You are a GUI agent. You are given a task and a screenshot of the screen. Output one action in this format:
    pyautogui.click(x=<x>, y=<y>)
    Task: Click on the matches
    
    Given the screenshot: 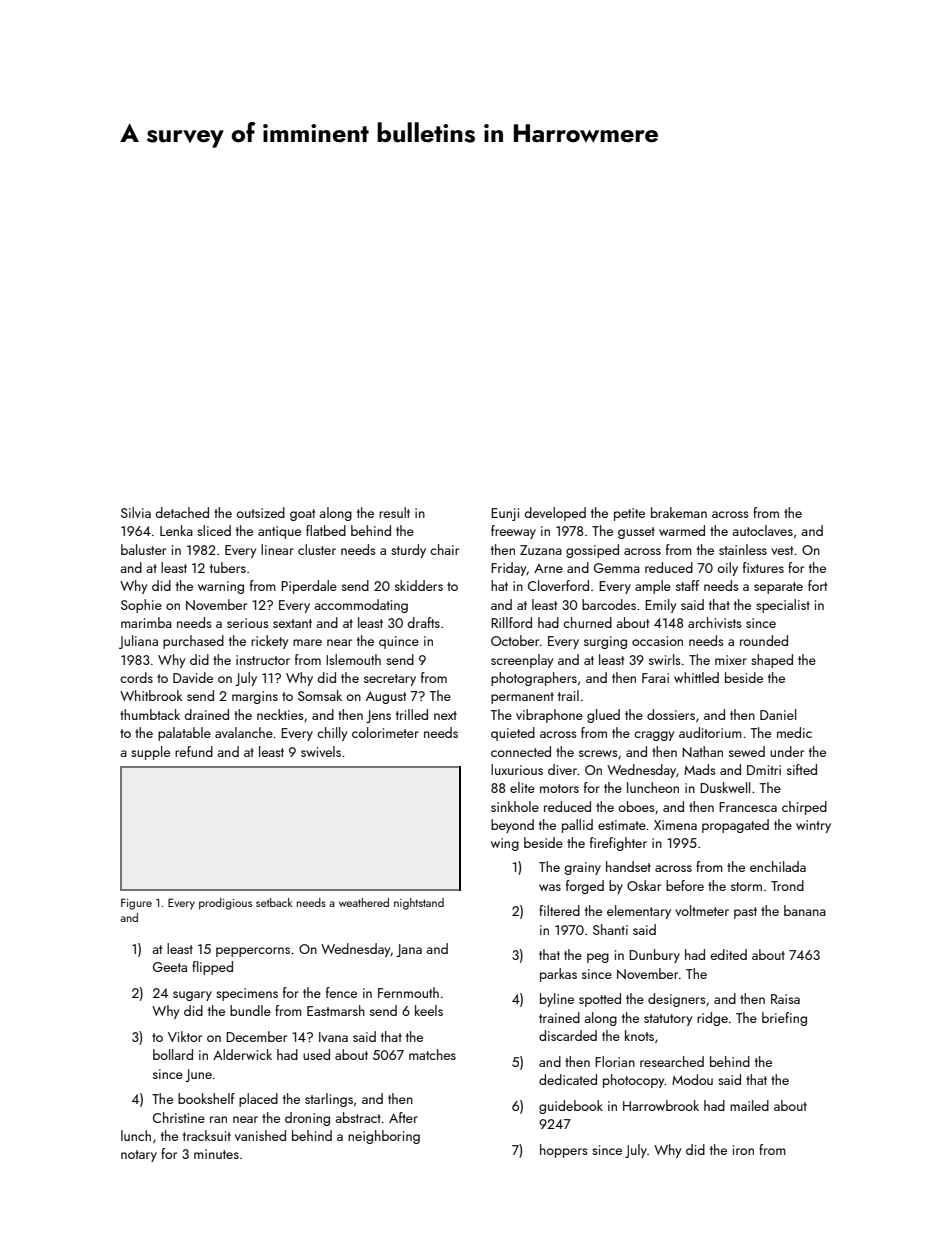 What is the action you would take?
    pyautogui.click(x=432, y=1054)
